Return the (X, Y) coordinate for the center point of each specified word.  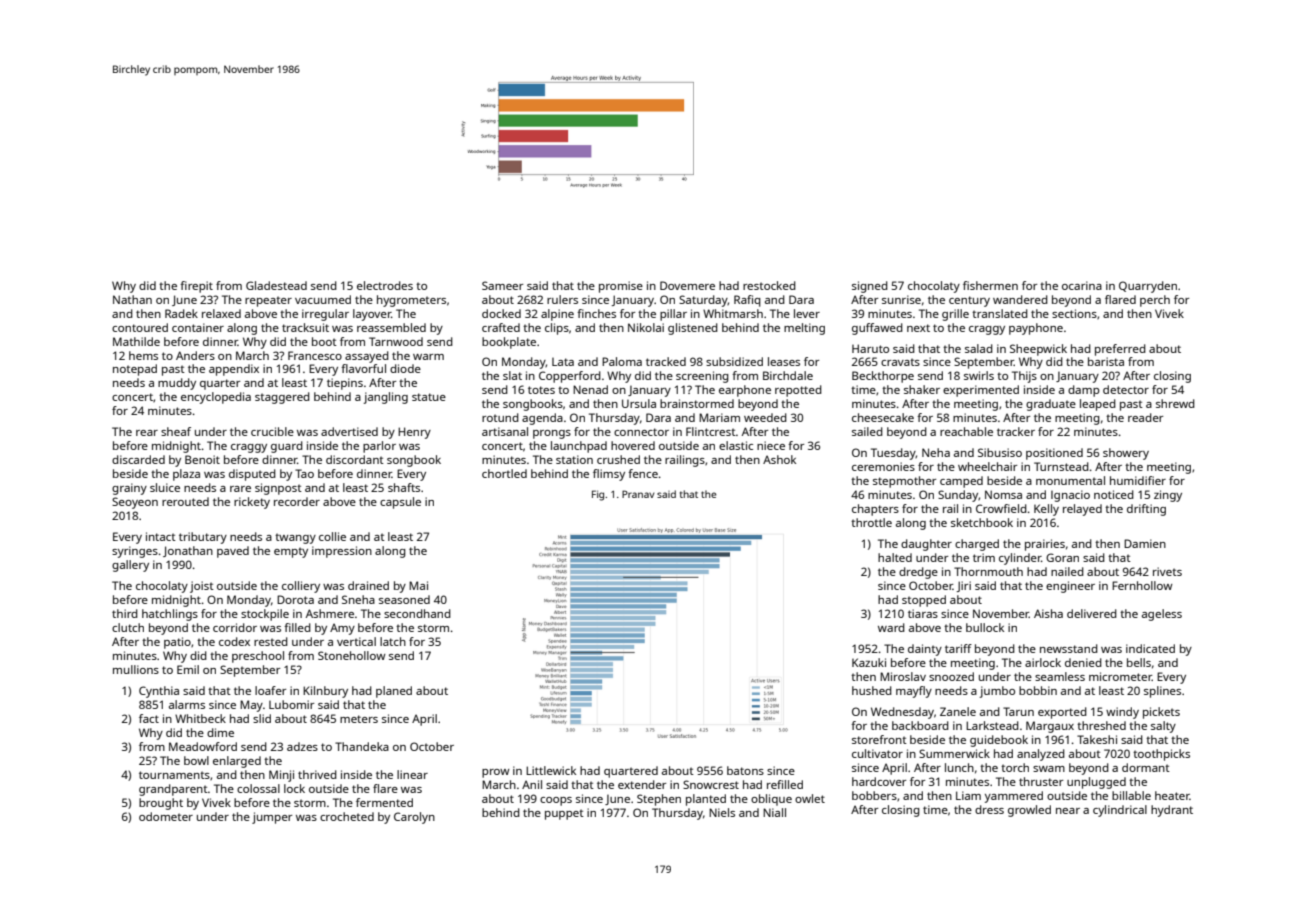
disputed (252, 475)
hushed (872, 690)
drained (368, 585)
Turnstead (1061, 466)
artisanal (505, 431)
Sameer (502, 285)
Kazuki (869, 662)
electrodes (385, 285)
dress (989, 809)
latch (393, 641)
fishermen (990, 285)
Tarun (1018, 711)
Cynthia (159, 692)
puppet (564, 814)
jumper (272, 818)
